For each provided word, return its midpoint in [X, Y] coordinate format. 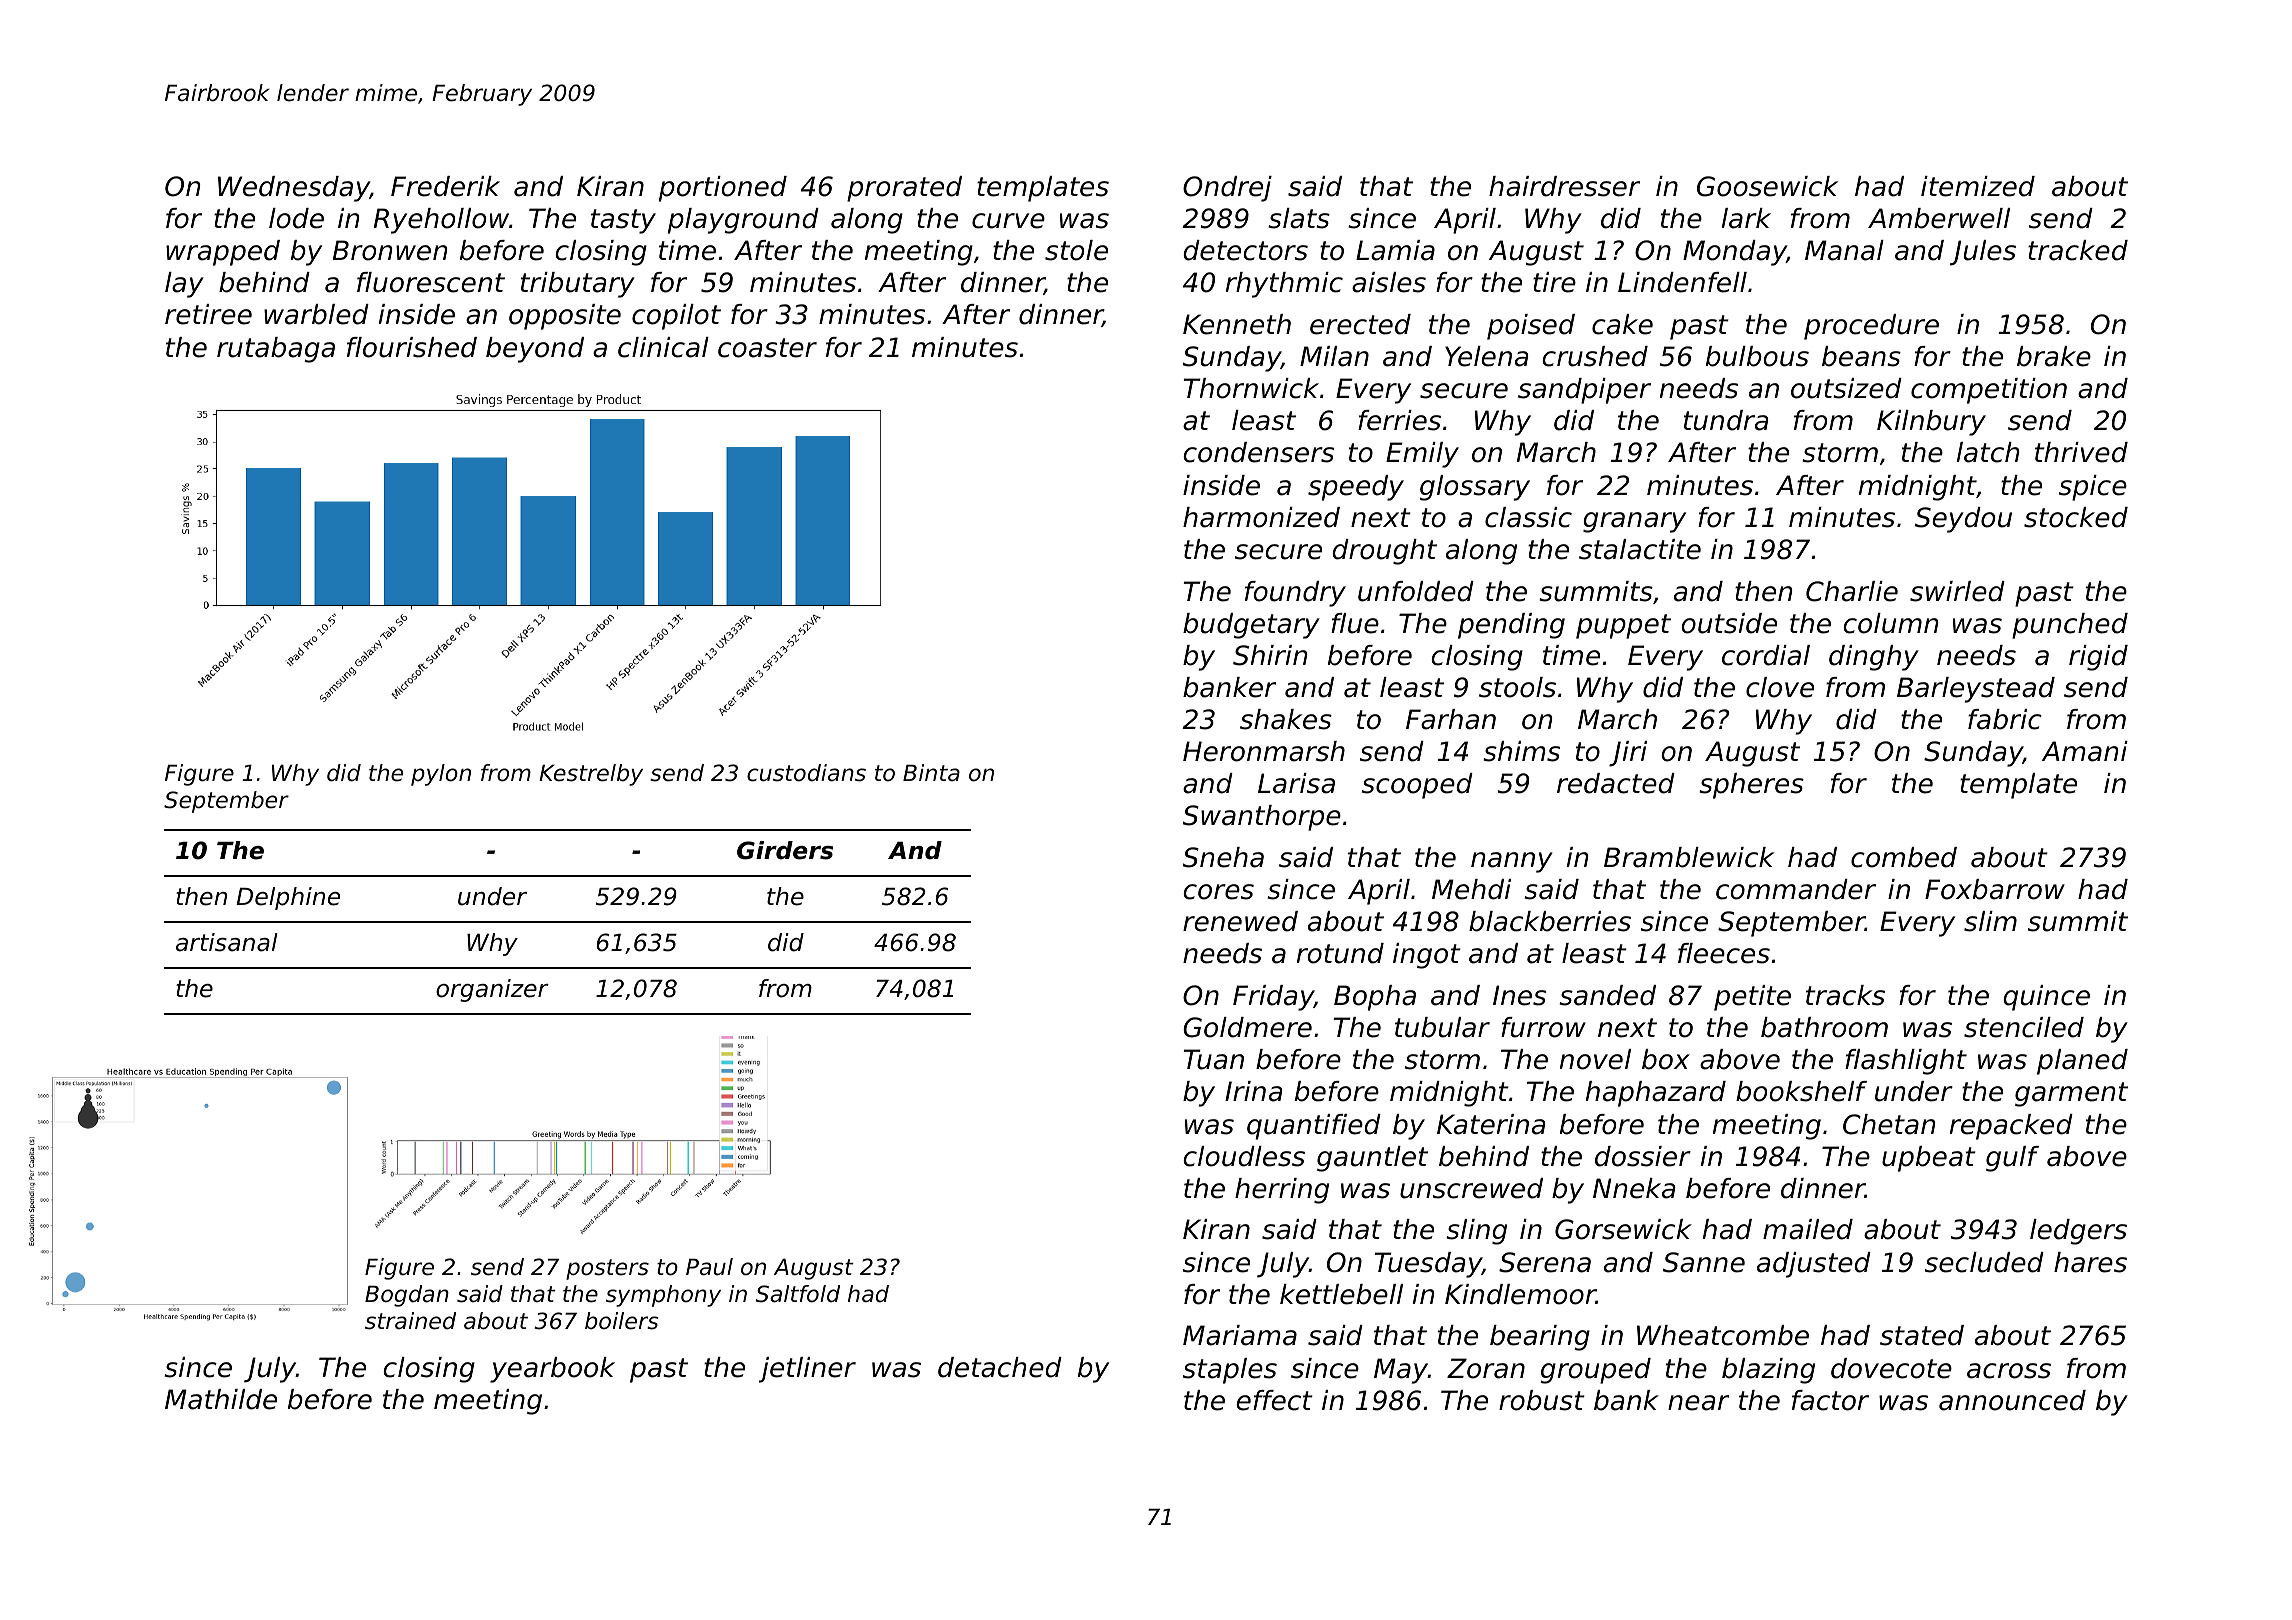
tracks [1845, 995]
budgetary [1251, 626]
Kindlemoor [1520, 1294]
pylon [441, 775]
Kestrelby [591, 775]
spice [2093, 488]
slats [1299, 218]
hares [2090, 1262]
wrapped [223, 253]
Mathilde [221, 1399]
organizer [492, 990]
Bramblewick [1689, 857]
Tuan [1214, 1059]
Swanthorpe [1262, 818]
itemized [1978, 186]
